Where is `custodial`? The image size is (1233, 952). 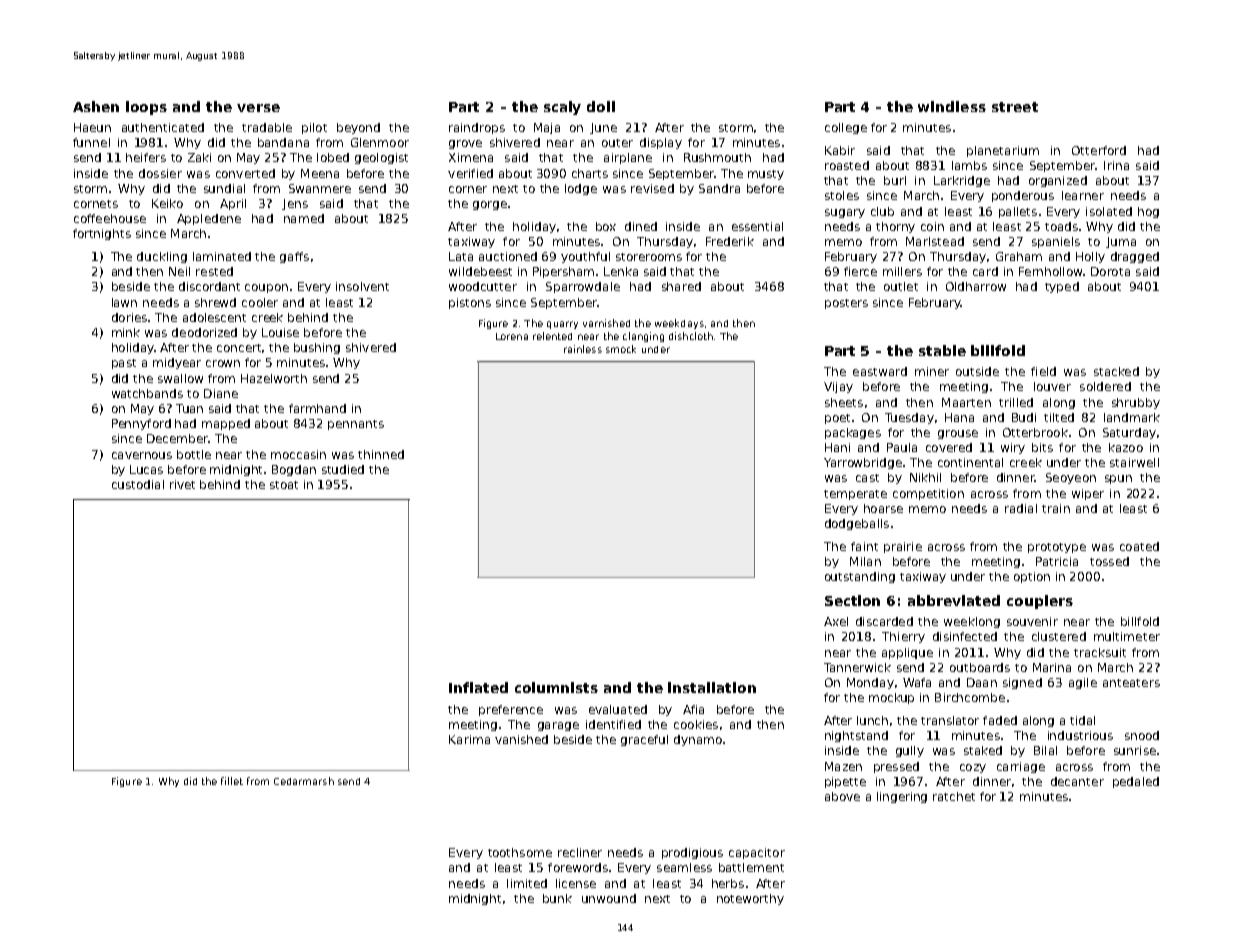 custodial is located at coordinates (138, 484).
